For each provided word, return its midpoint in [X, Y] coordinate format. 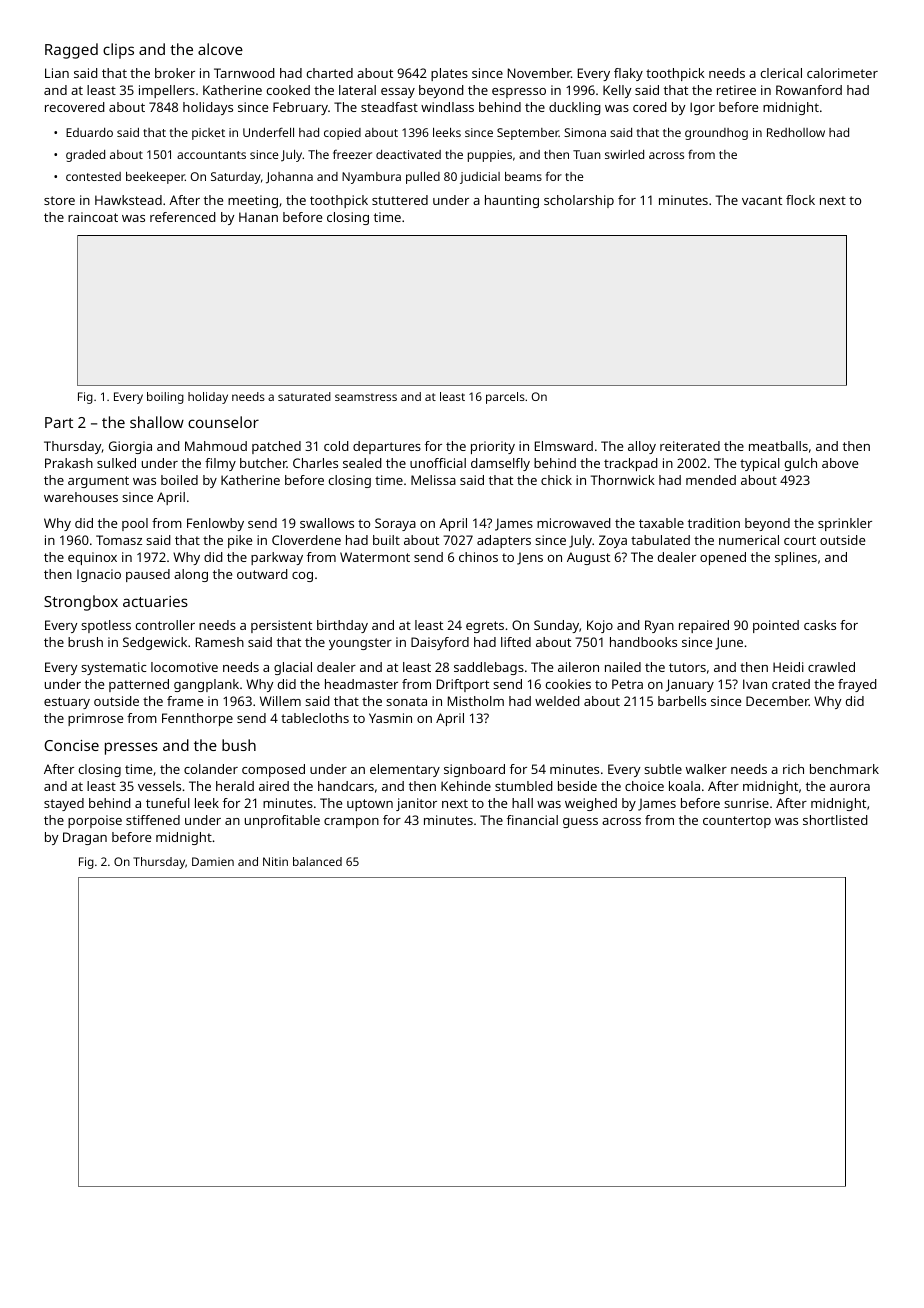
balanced [317, 861]
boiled [179, 480]
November [539, 73]
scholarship [579, 201]
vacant [762, 200]
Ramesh [220, 642]
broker [175, 73]
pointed [776, 626]
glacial [293, 668]
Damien [213, 861]
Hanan [258, 217]
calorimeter [842, 73]
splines [796, 558]
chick [556, 480]
